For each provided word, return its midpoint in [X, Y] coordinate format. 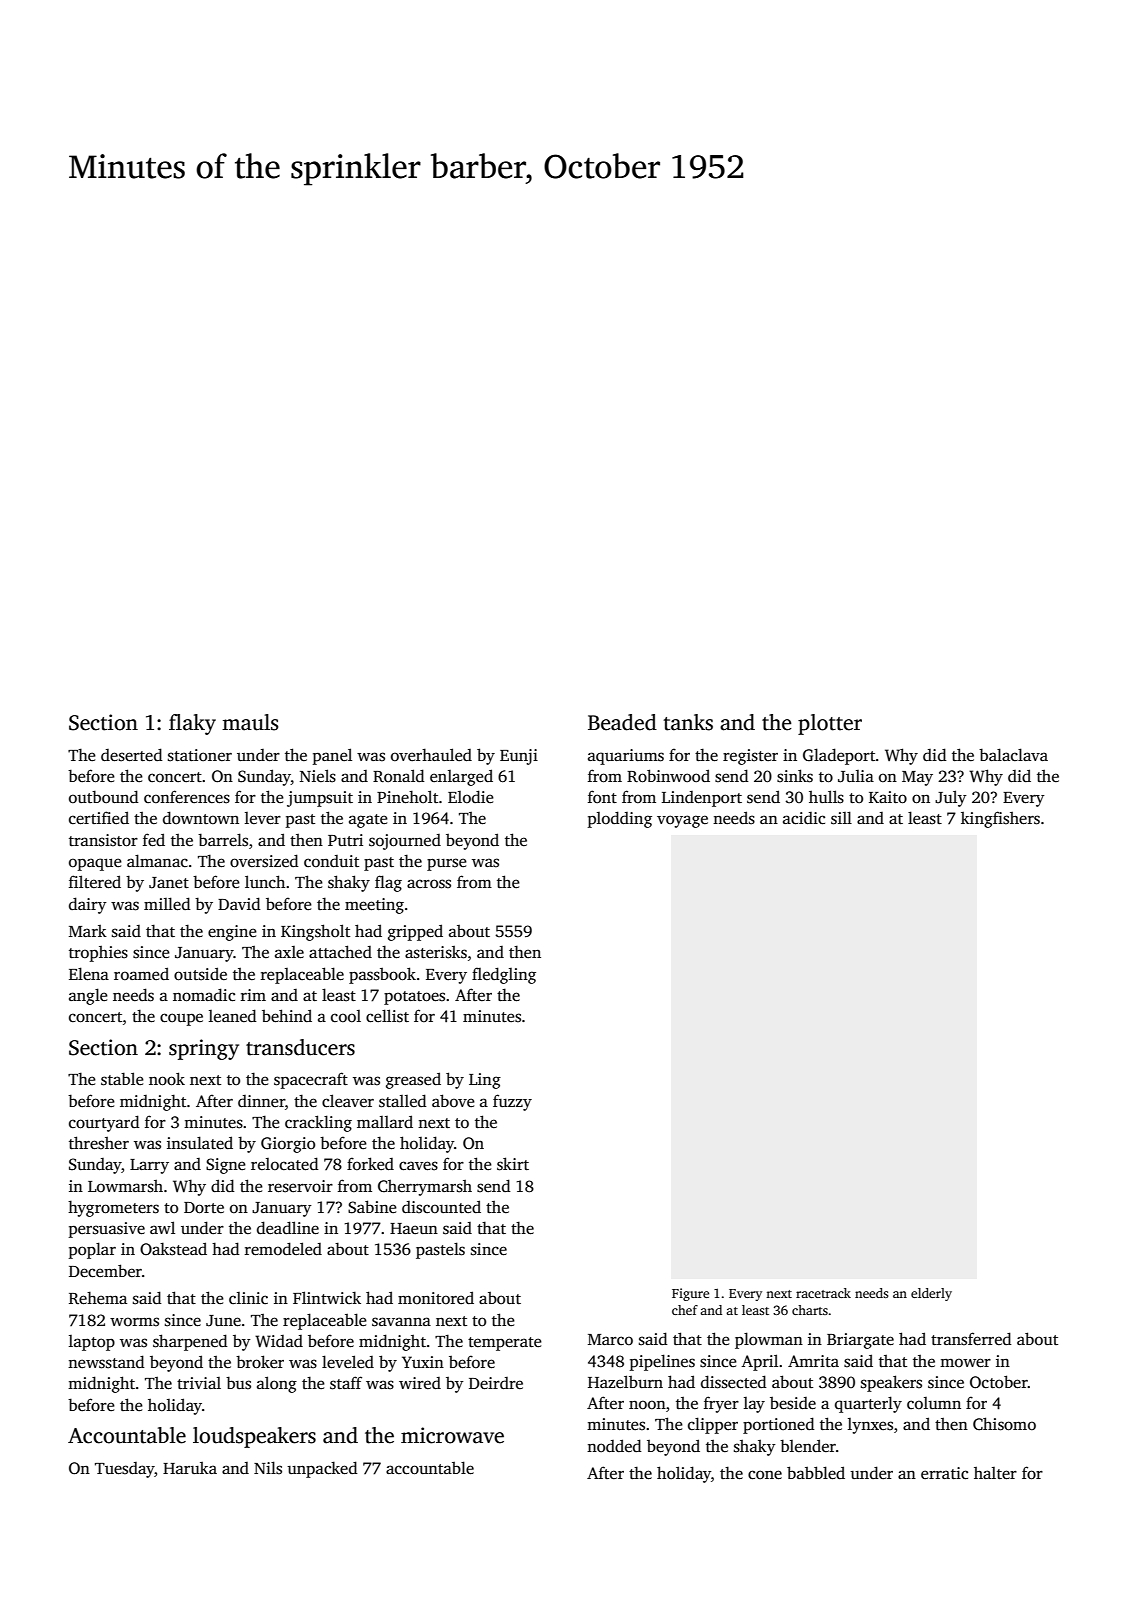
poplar [92, 1250]
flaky [192, 724]
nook [167, 1079]
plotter [830, 724]
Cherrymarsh [425, 1188]
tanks [688, 722]
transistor [103, 840]
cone [765, 1475]
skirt [513, 1164]
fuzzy [512, 1102]
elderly [931, 1294]
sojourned [405, 842]
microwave [452, 1435]
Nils [268, 1468]
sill [841, 818]
